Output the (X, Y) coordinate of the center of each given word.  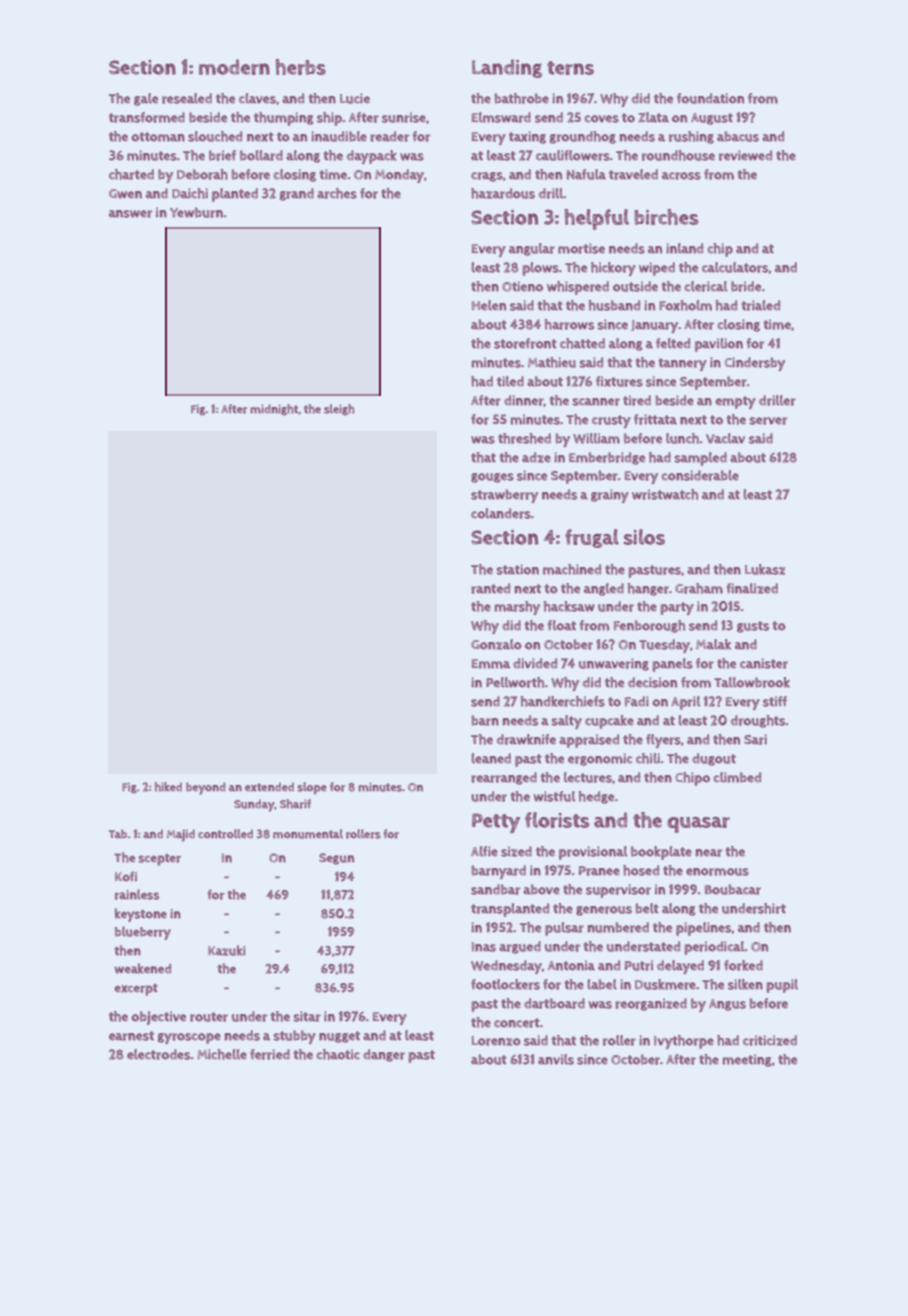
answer (130, 214)
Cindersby (755, 364)
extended (269, 787)
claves (257, 98)
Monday (399, 176)
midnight (274, 409)
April (685, 703)
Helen (489, 305)
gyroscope (189, 1038)
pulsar (564, 929)
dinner (524, 400)
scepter (159, 860)
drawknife (526, 739)
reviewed (745, 155)
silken (745, 984)
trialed (760, 305)
